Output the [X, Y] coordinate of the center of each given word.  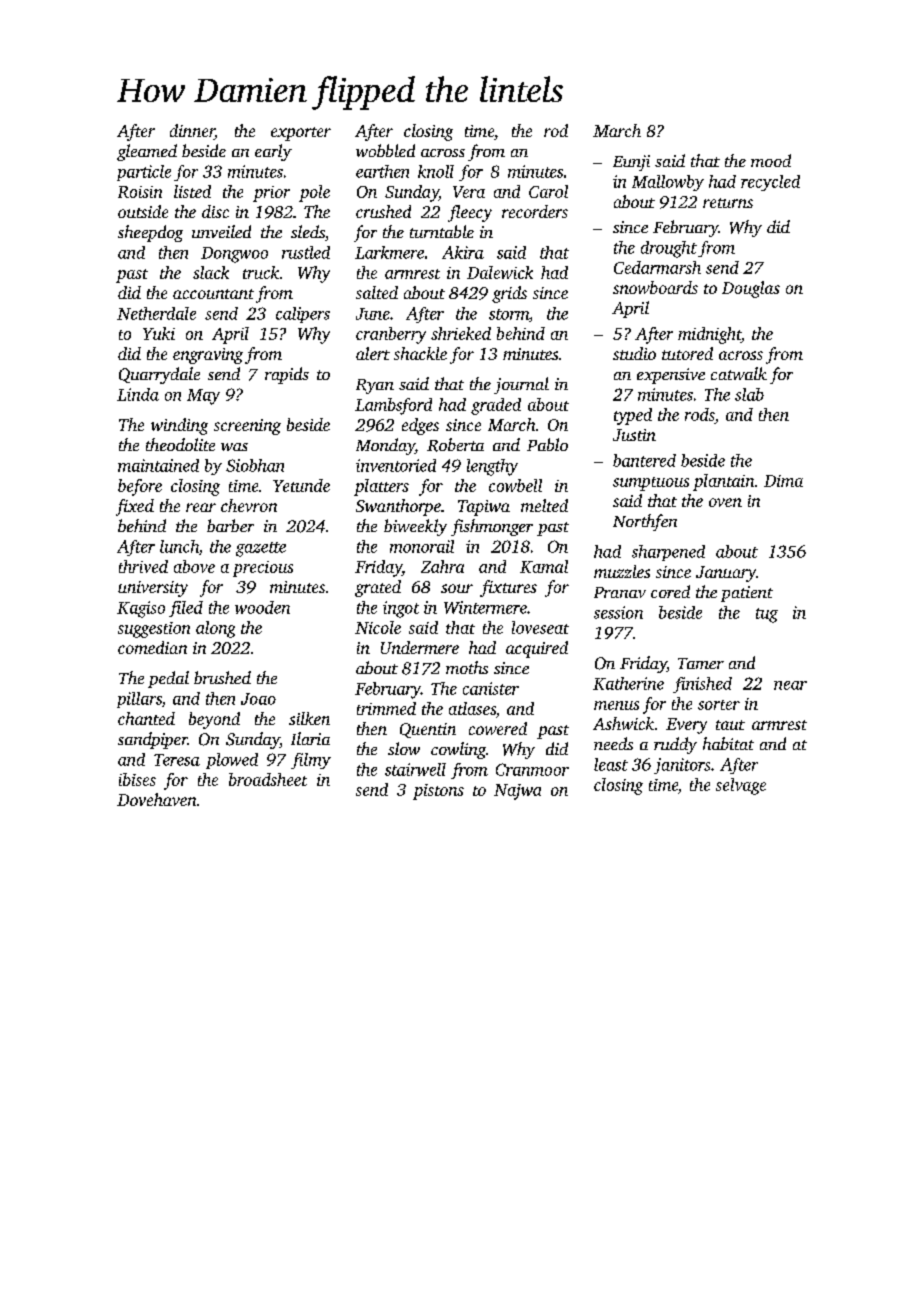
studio [634, 353]
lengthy [492, 467]
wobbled [385, 150]
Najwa [517, 792]
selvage [741, 786]
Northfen [645, 522]
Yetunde [301, 485]
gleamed [147, 152]
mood [771, 160]
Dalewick [500, 272]
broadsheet [268, 779]
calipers [303, 315]
